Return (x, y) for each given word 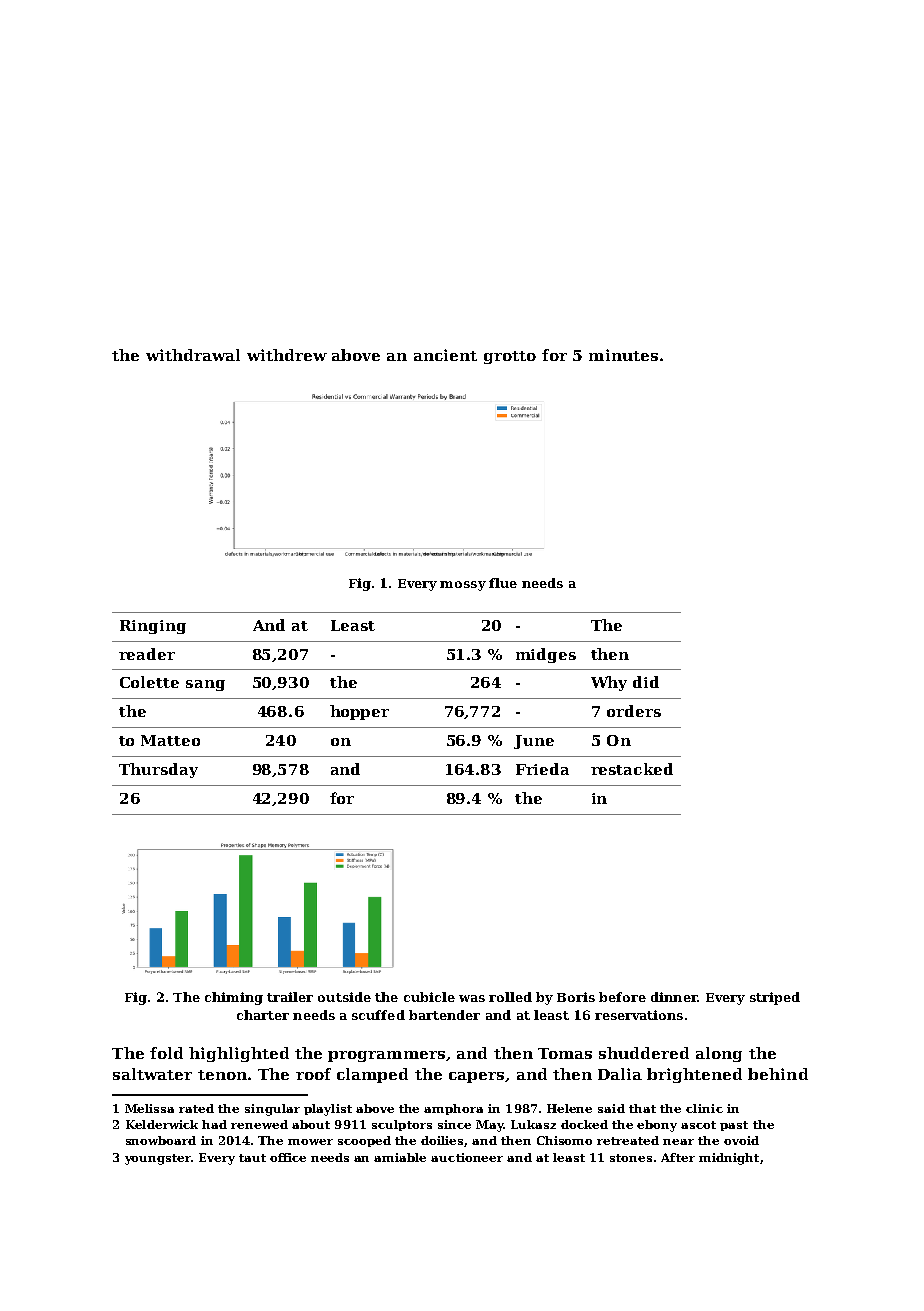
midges (546, 655)
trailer (290, 997)
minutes (623, 355)
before (622, 997)
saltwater (152, 1074)
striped (775, 998)
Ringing (153, 627)
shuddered (644, 1053)
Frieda (542, 769)
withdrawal (193, 355)
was (472, 998)
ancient (445, 355)
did (646, 682)
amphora (453, 1109)
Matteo (170, 740)
